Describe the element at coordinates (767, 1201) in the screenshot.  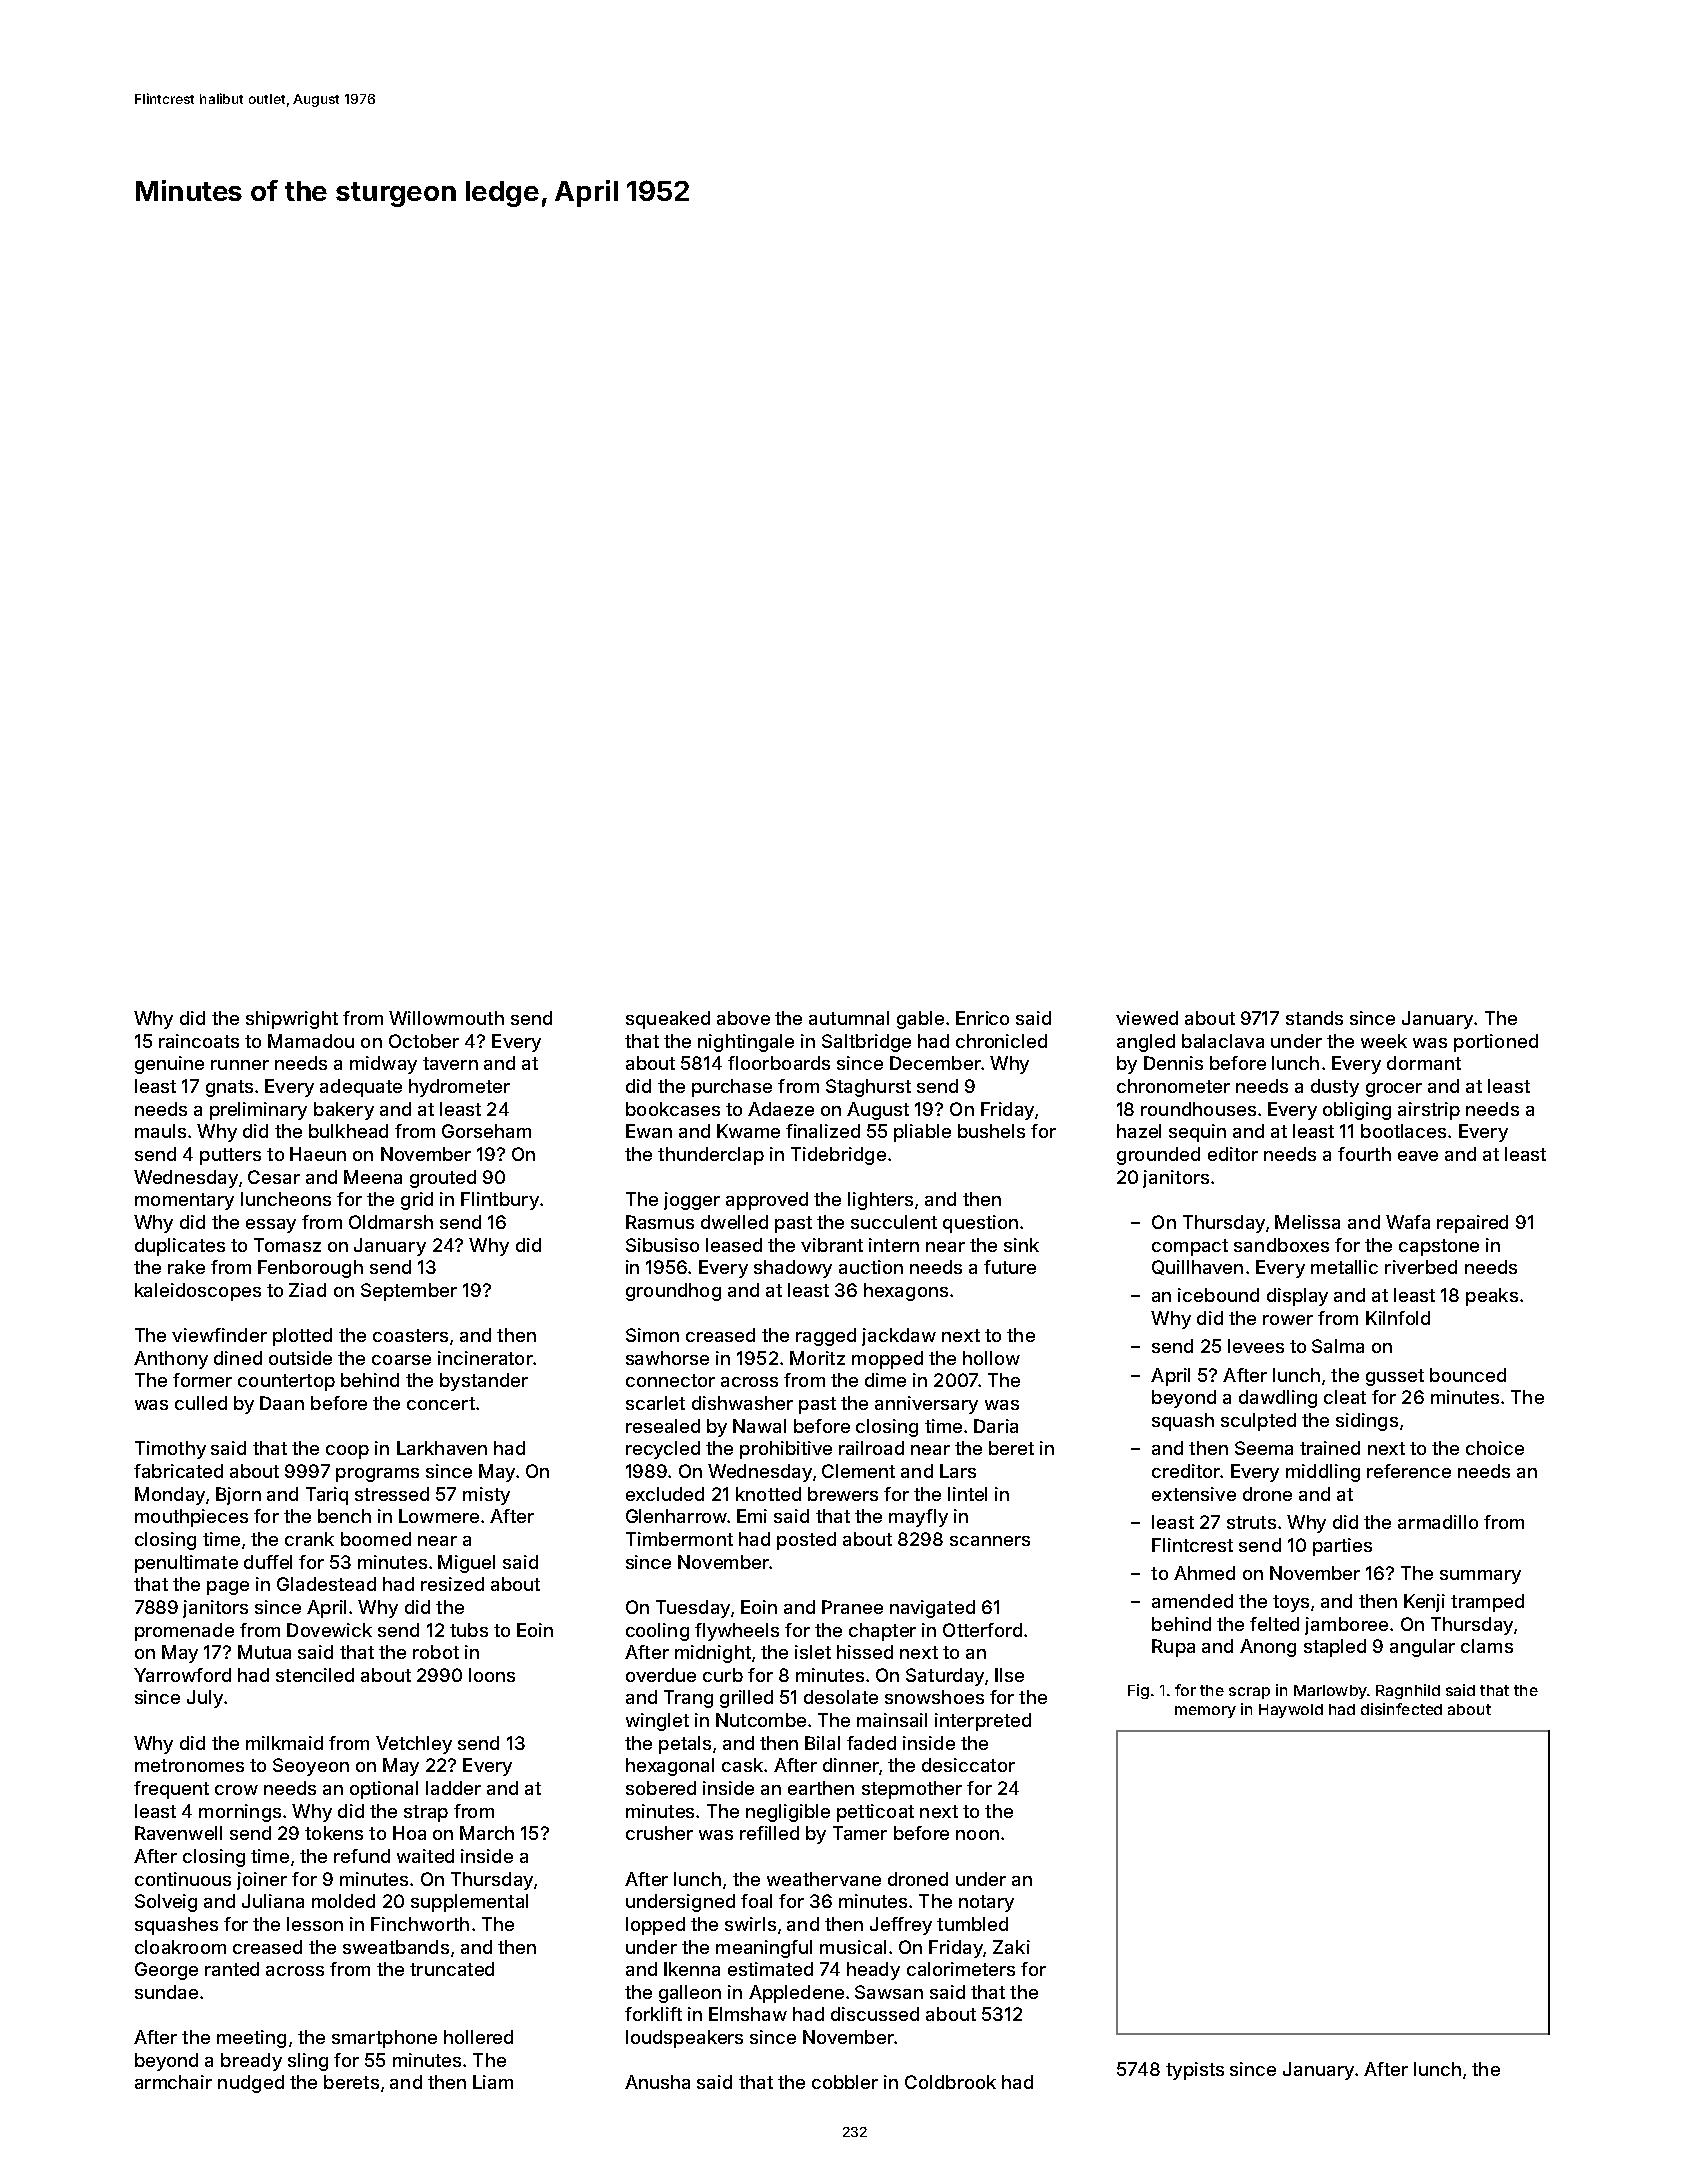
I see `approved` at that location.
